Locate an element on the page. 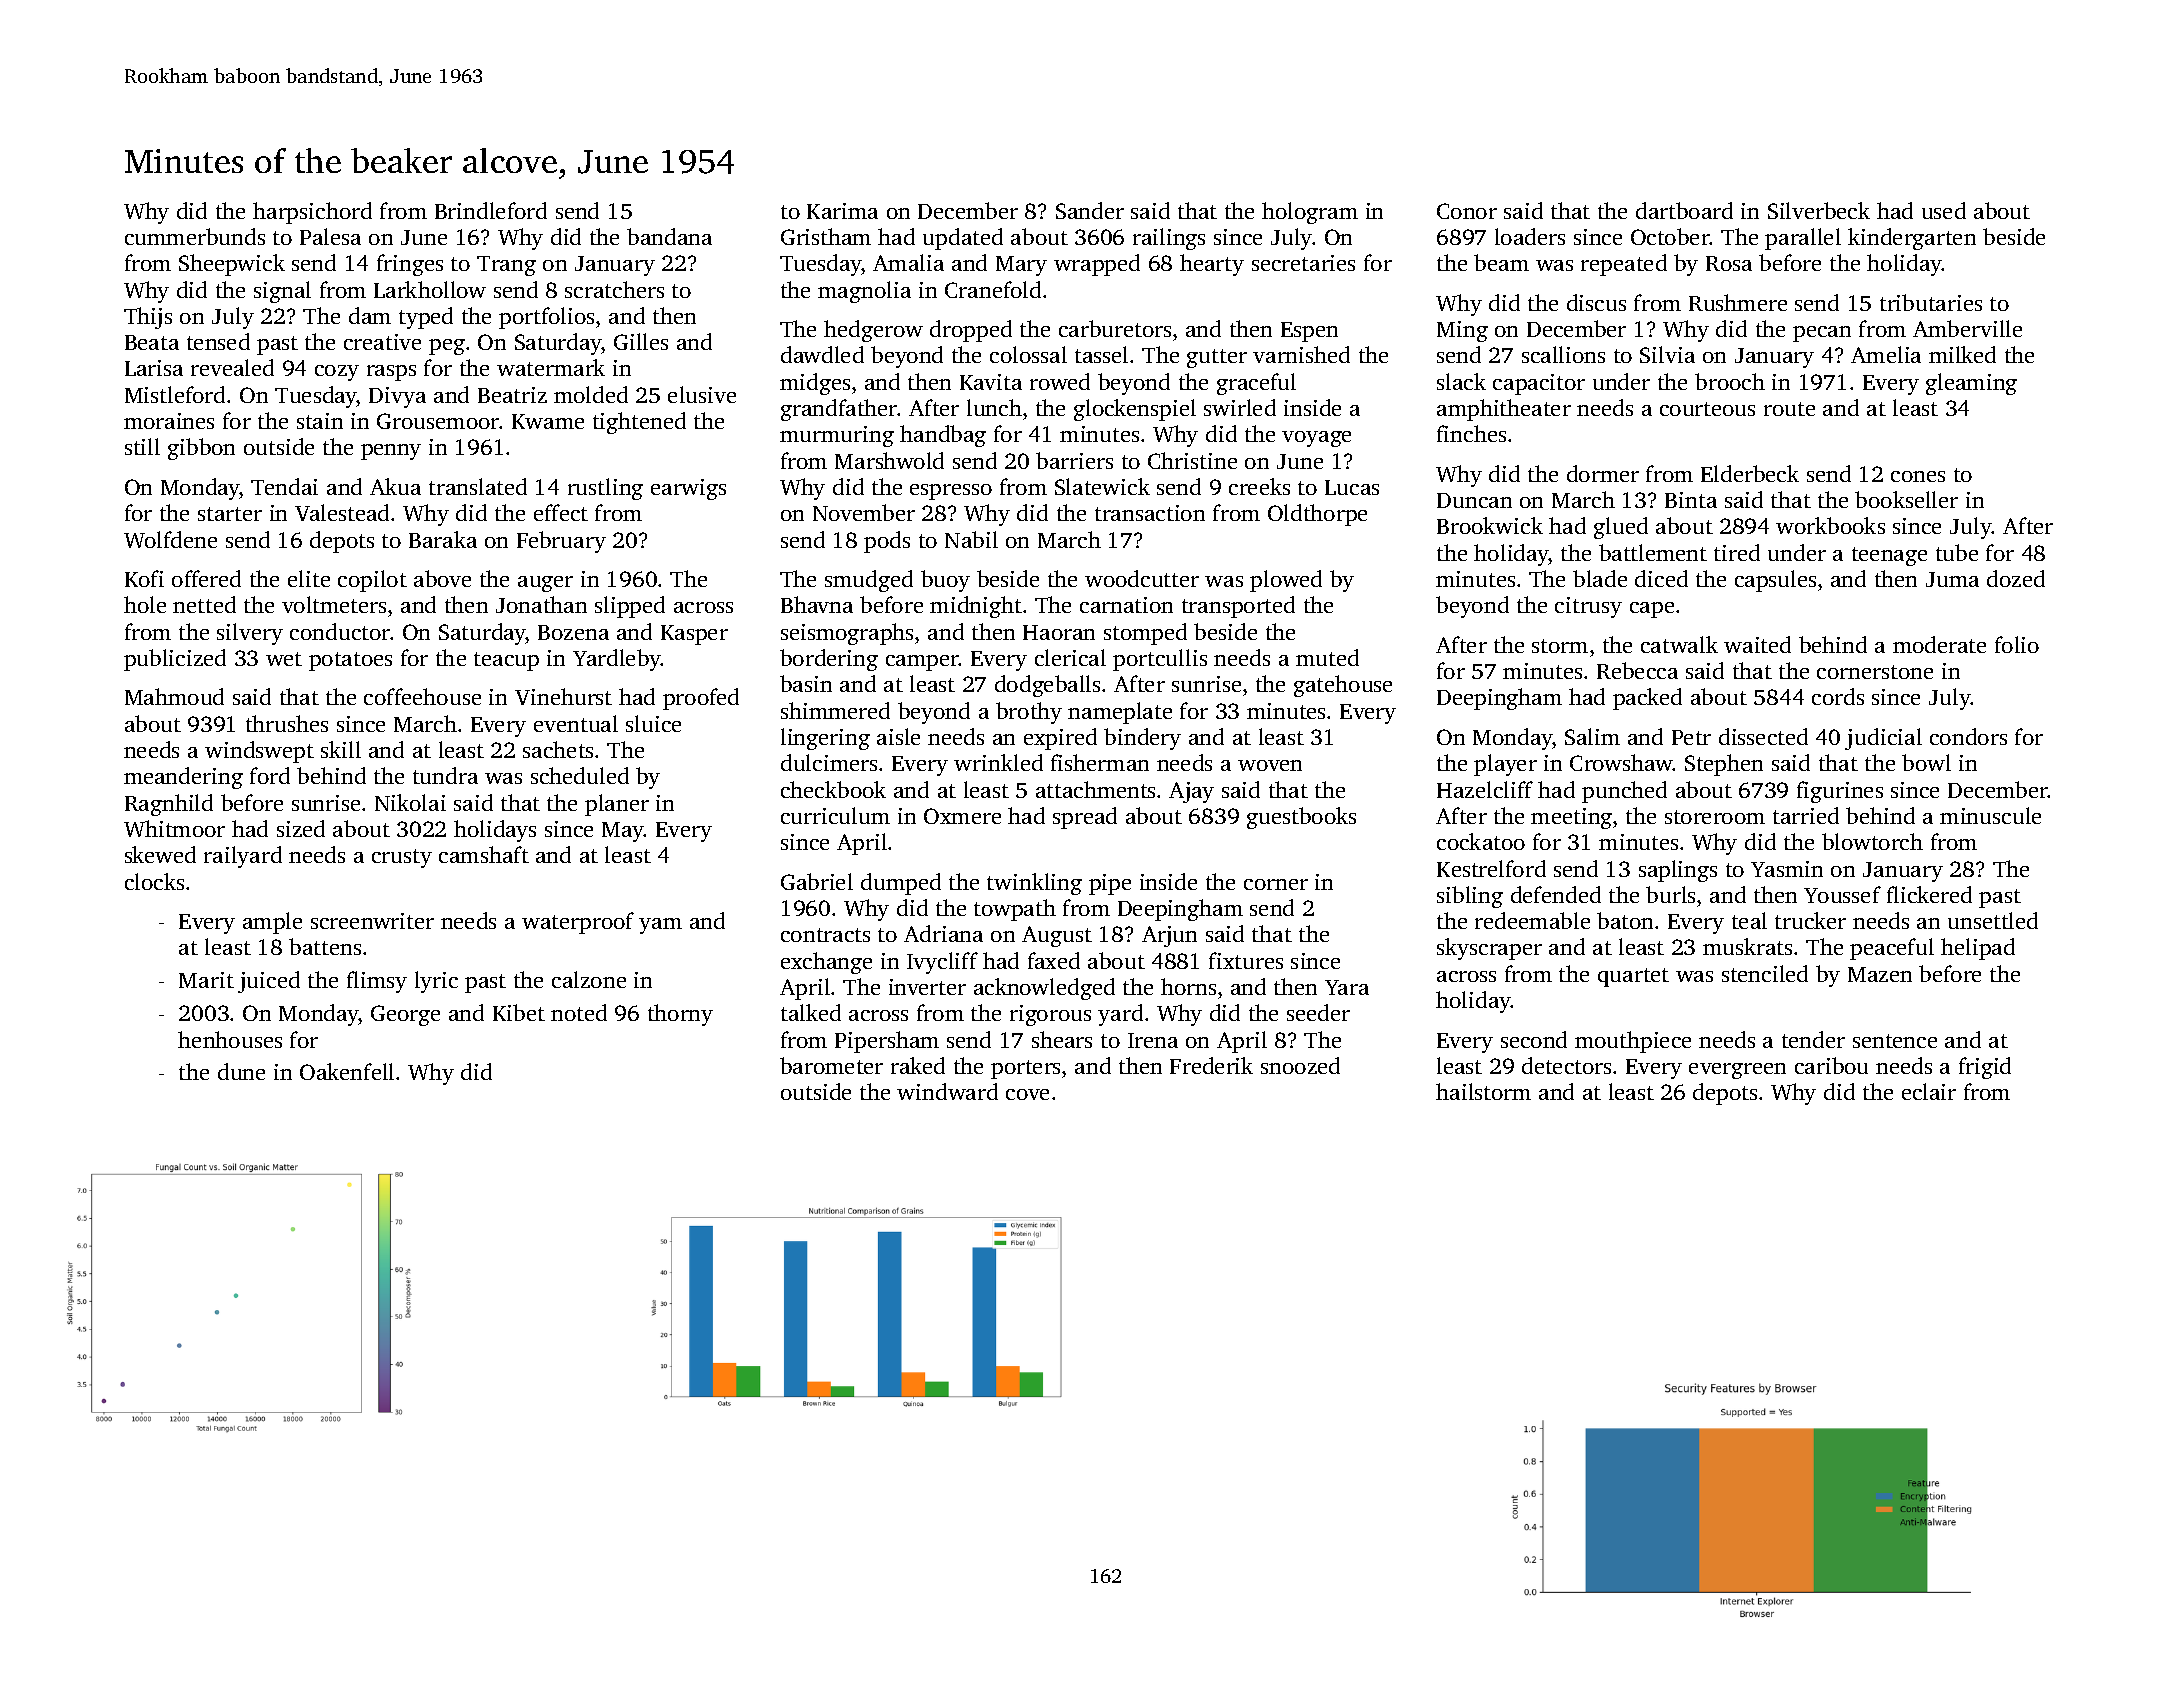 This document has height=1683, width=2178. dartboard is located at coordinates (1684, 210).
